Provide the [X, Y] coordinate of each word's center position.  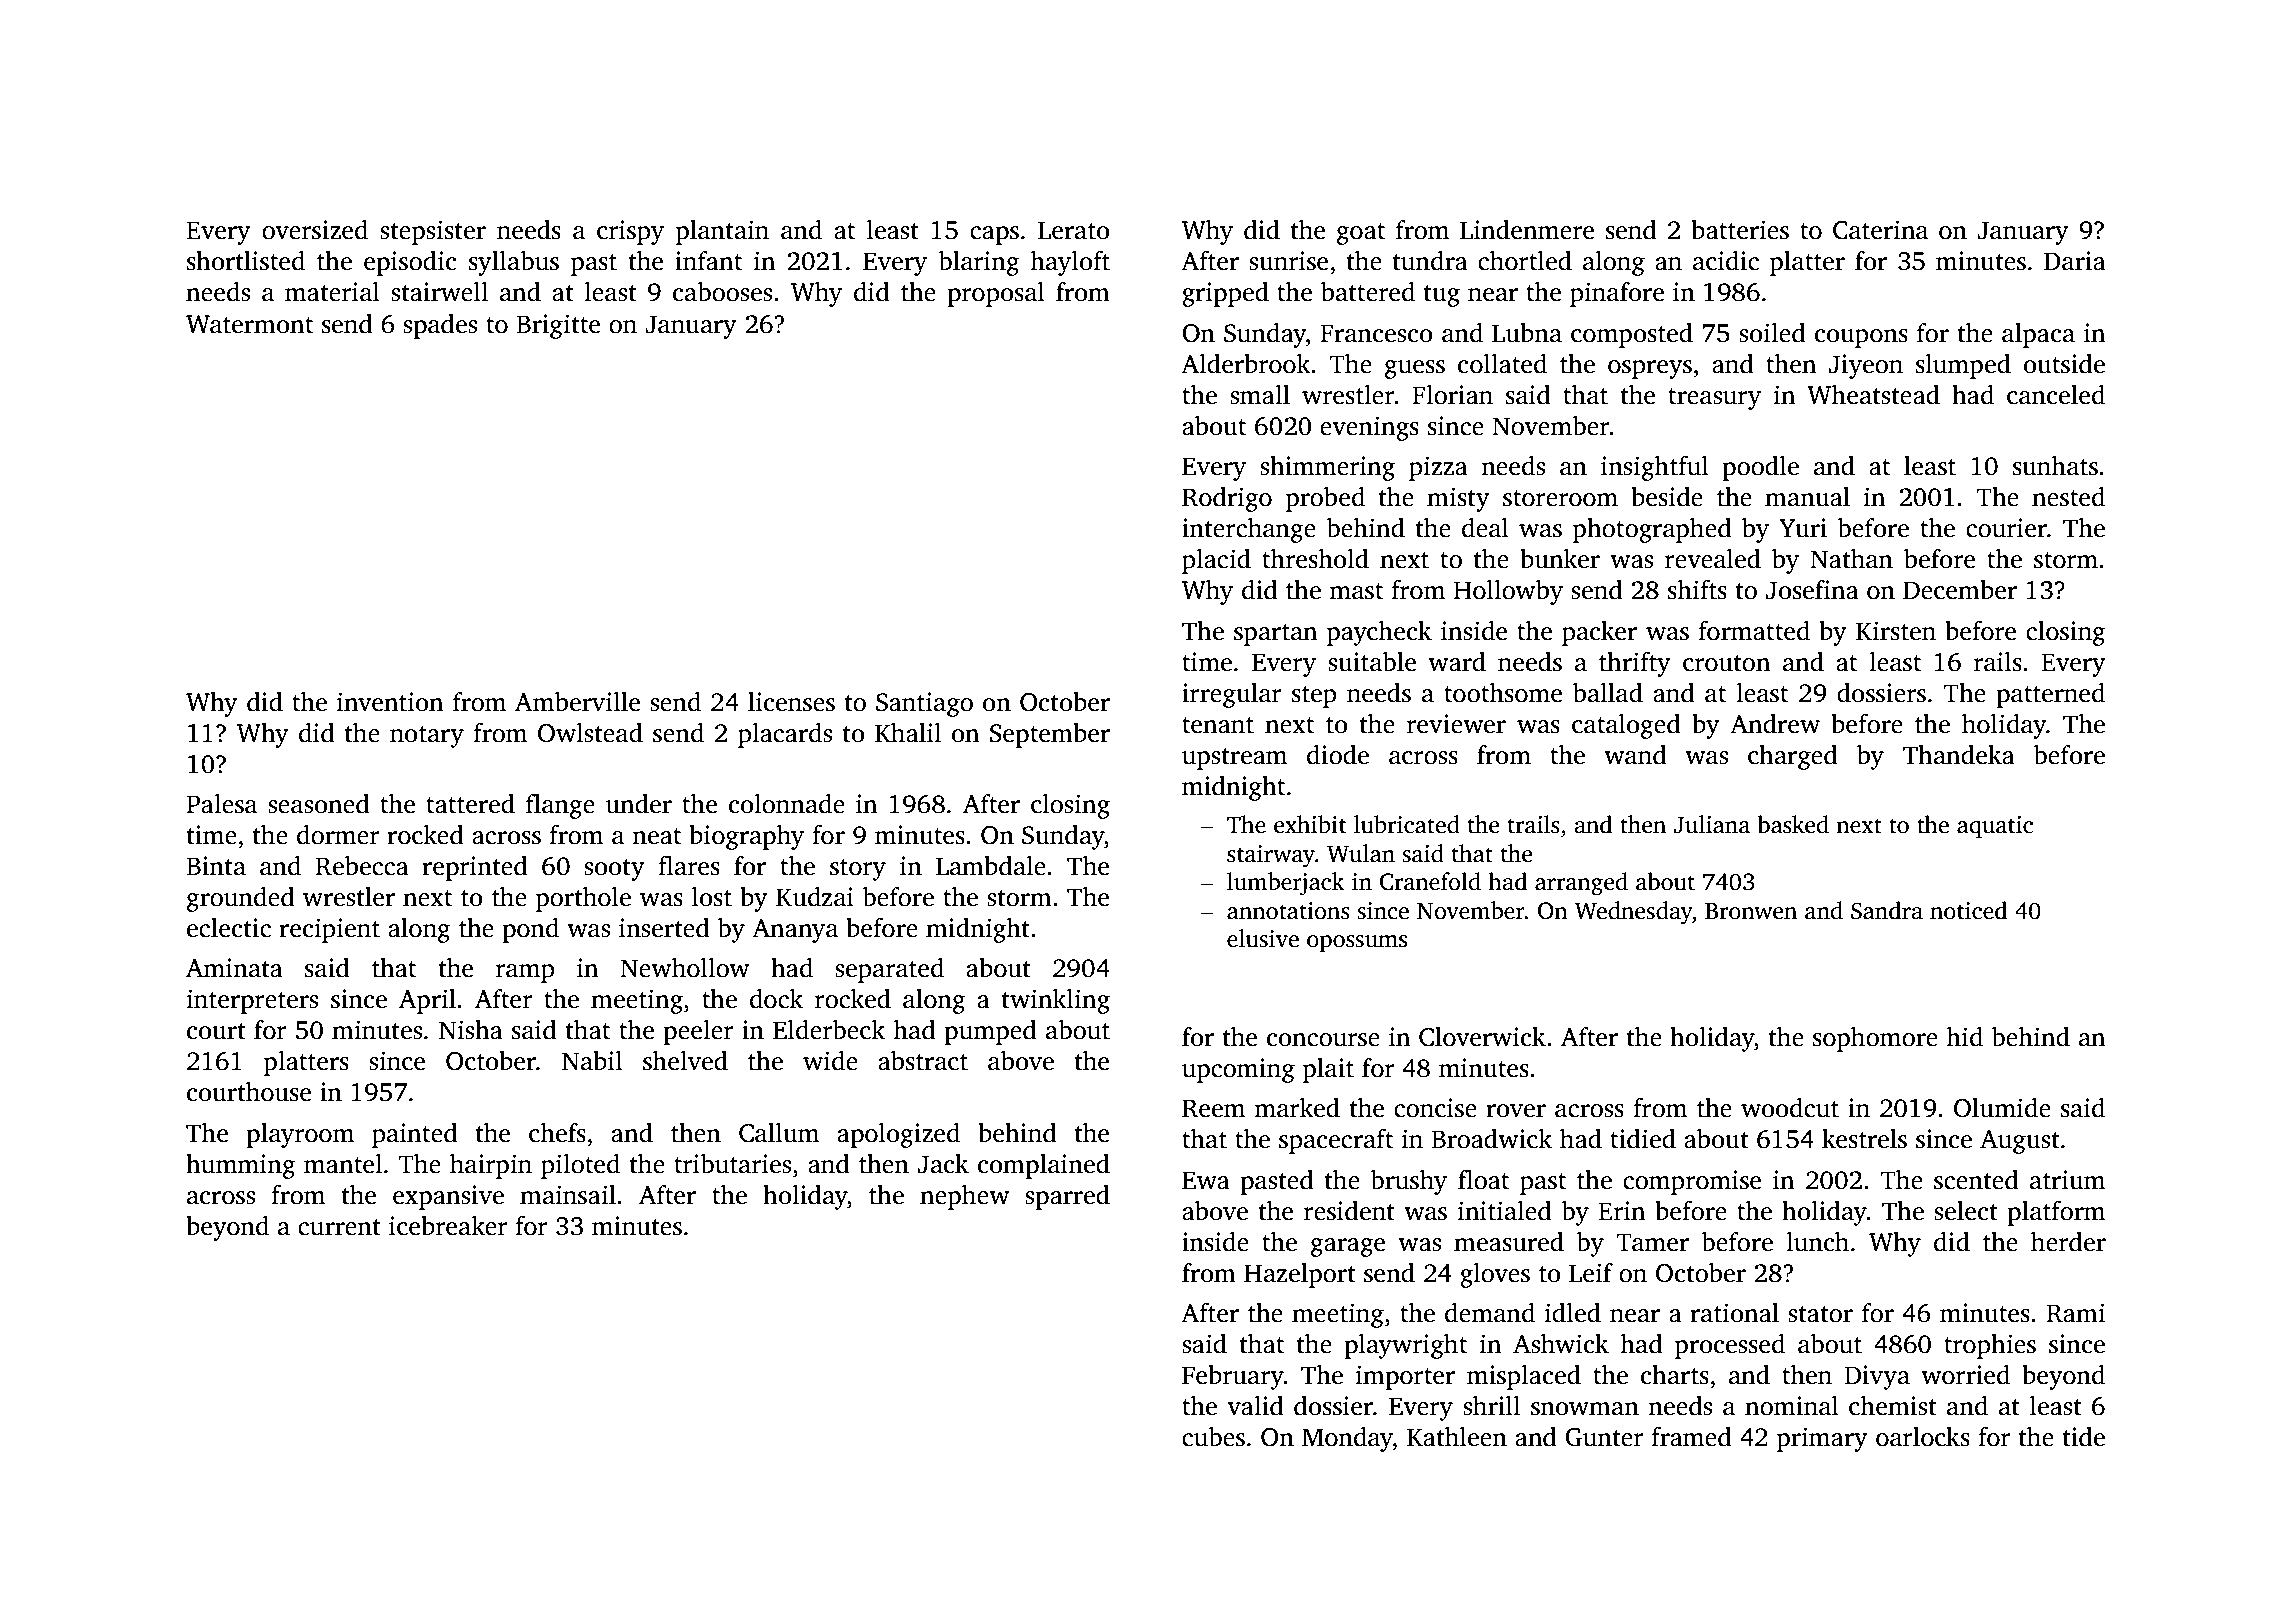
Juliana [1712, 824]
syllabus [514, 263]
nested [2068, 497]
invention [390, 702]
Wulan [1361, 853]
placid [1216, 561]
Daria [2075, 261]
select [1966, 1211]
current [339, 1227]
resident [1349, 1211]
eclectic [229, 928]
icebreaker [448, 1226]
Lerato [1074, 230]
